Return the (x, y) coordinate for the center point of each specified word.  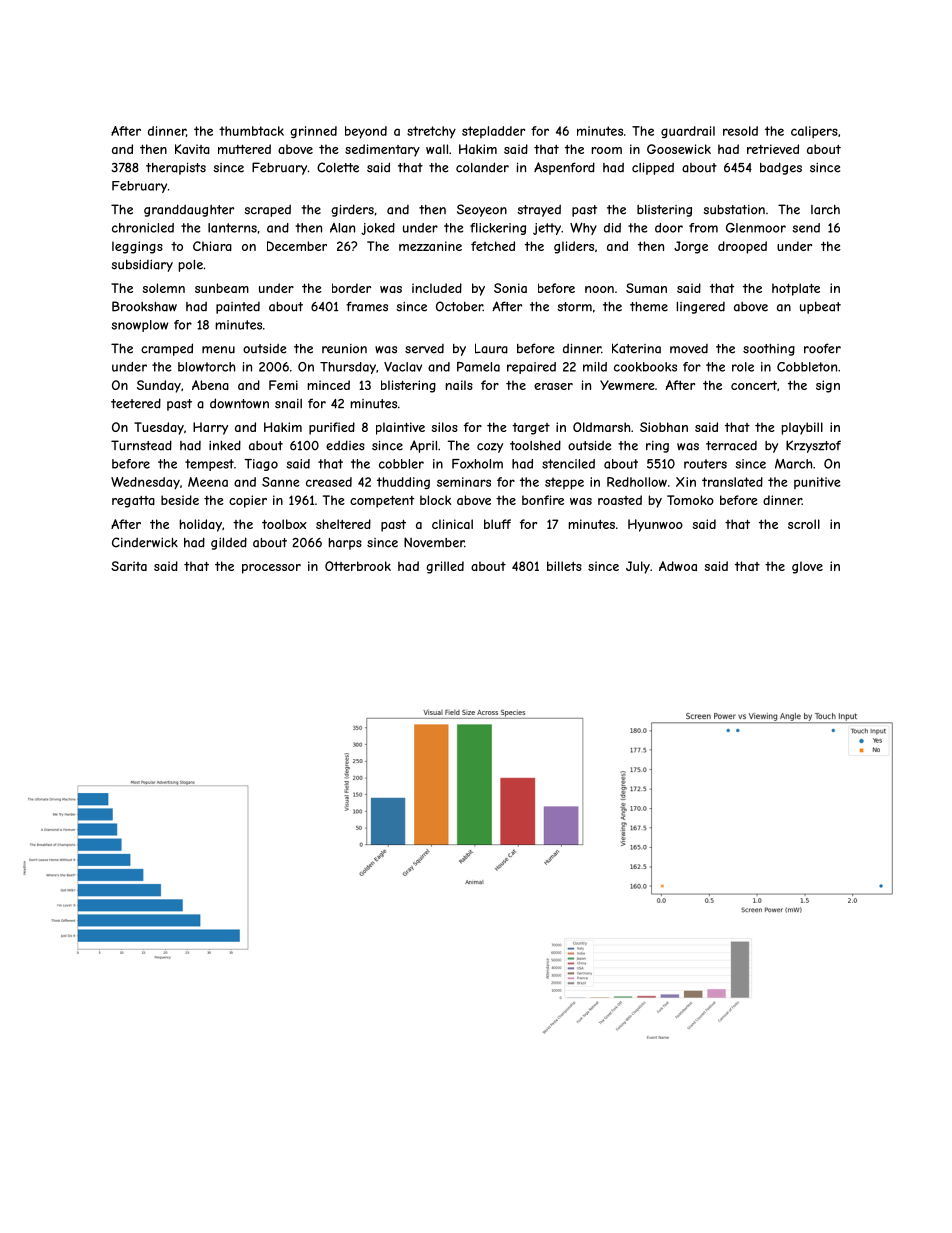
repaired (531, 368)
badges (781, 168)
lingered (700, 308)
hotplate (796, 289)
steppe (564, 483)
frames (367, 306)
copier (248, 501)
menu (218, 350)
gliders (574, 247)
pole (190, 266)
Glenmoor (756, 228)
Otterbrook (358, 566)
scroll (804, 524)
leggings (137, 247)
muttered (244, 149)
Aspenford (564, 168)
